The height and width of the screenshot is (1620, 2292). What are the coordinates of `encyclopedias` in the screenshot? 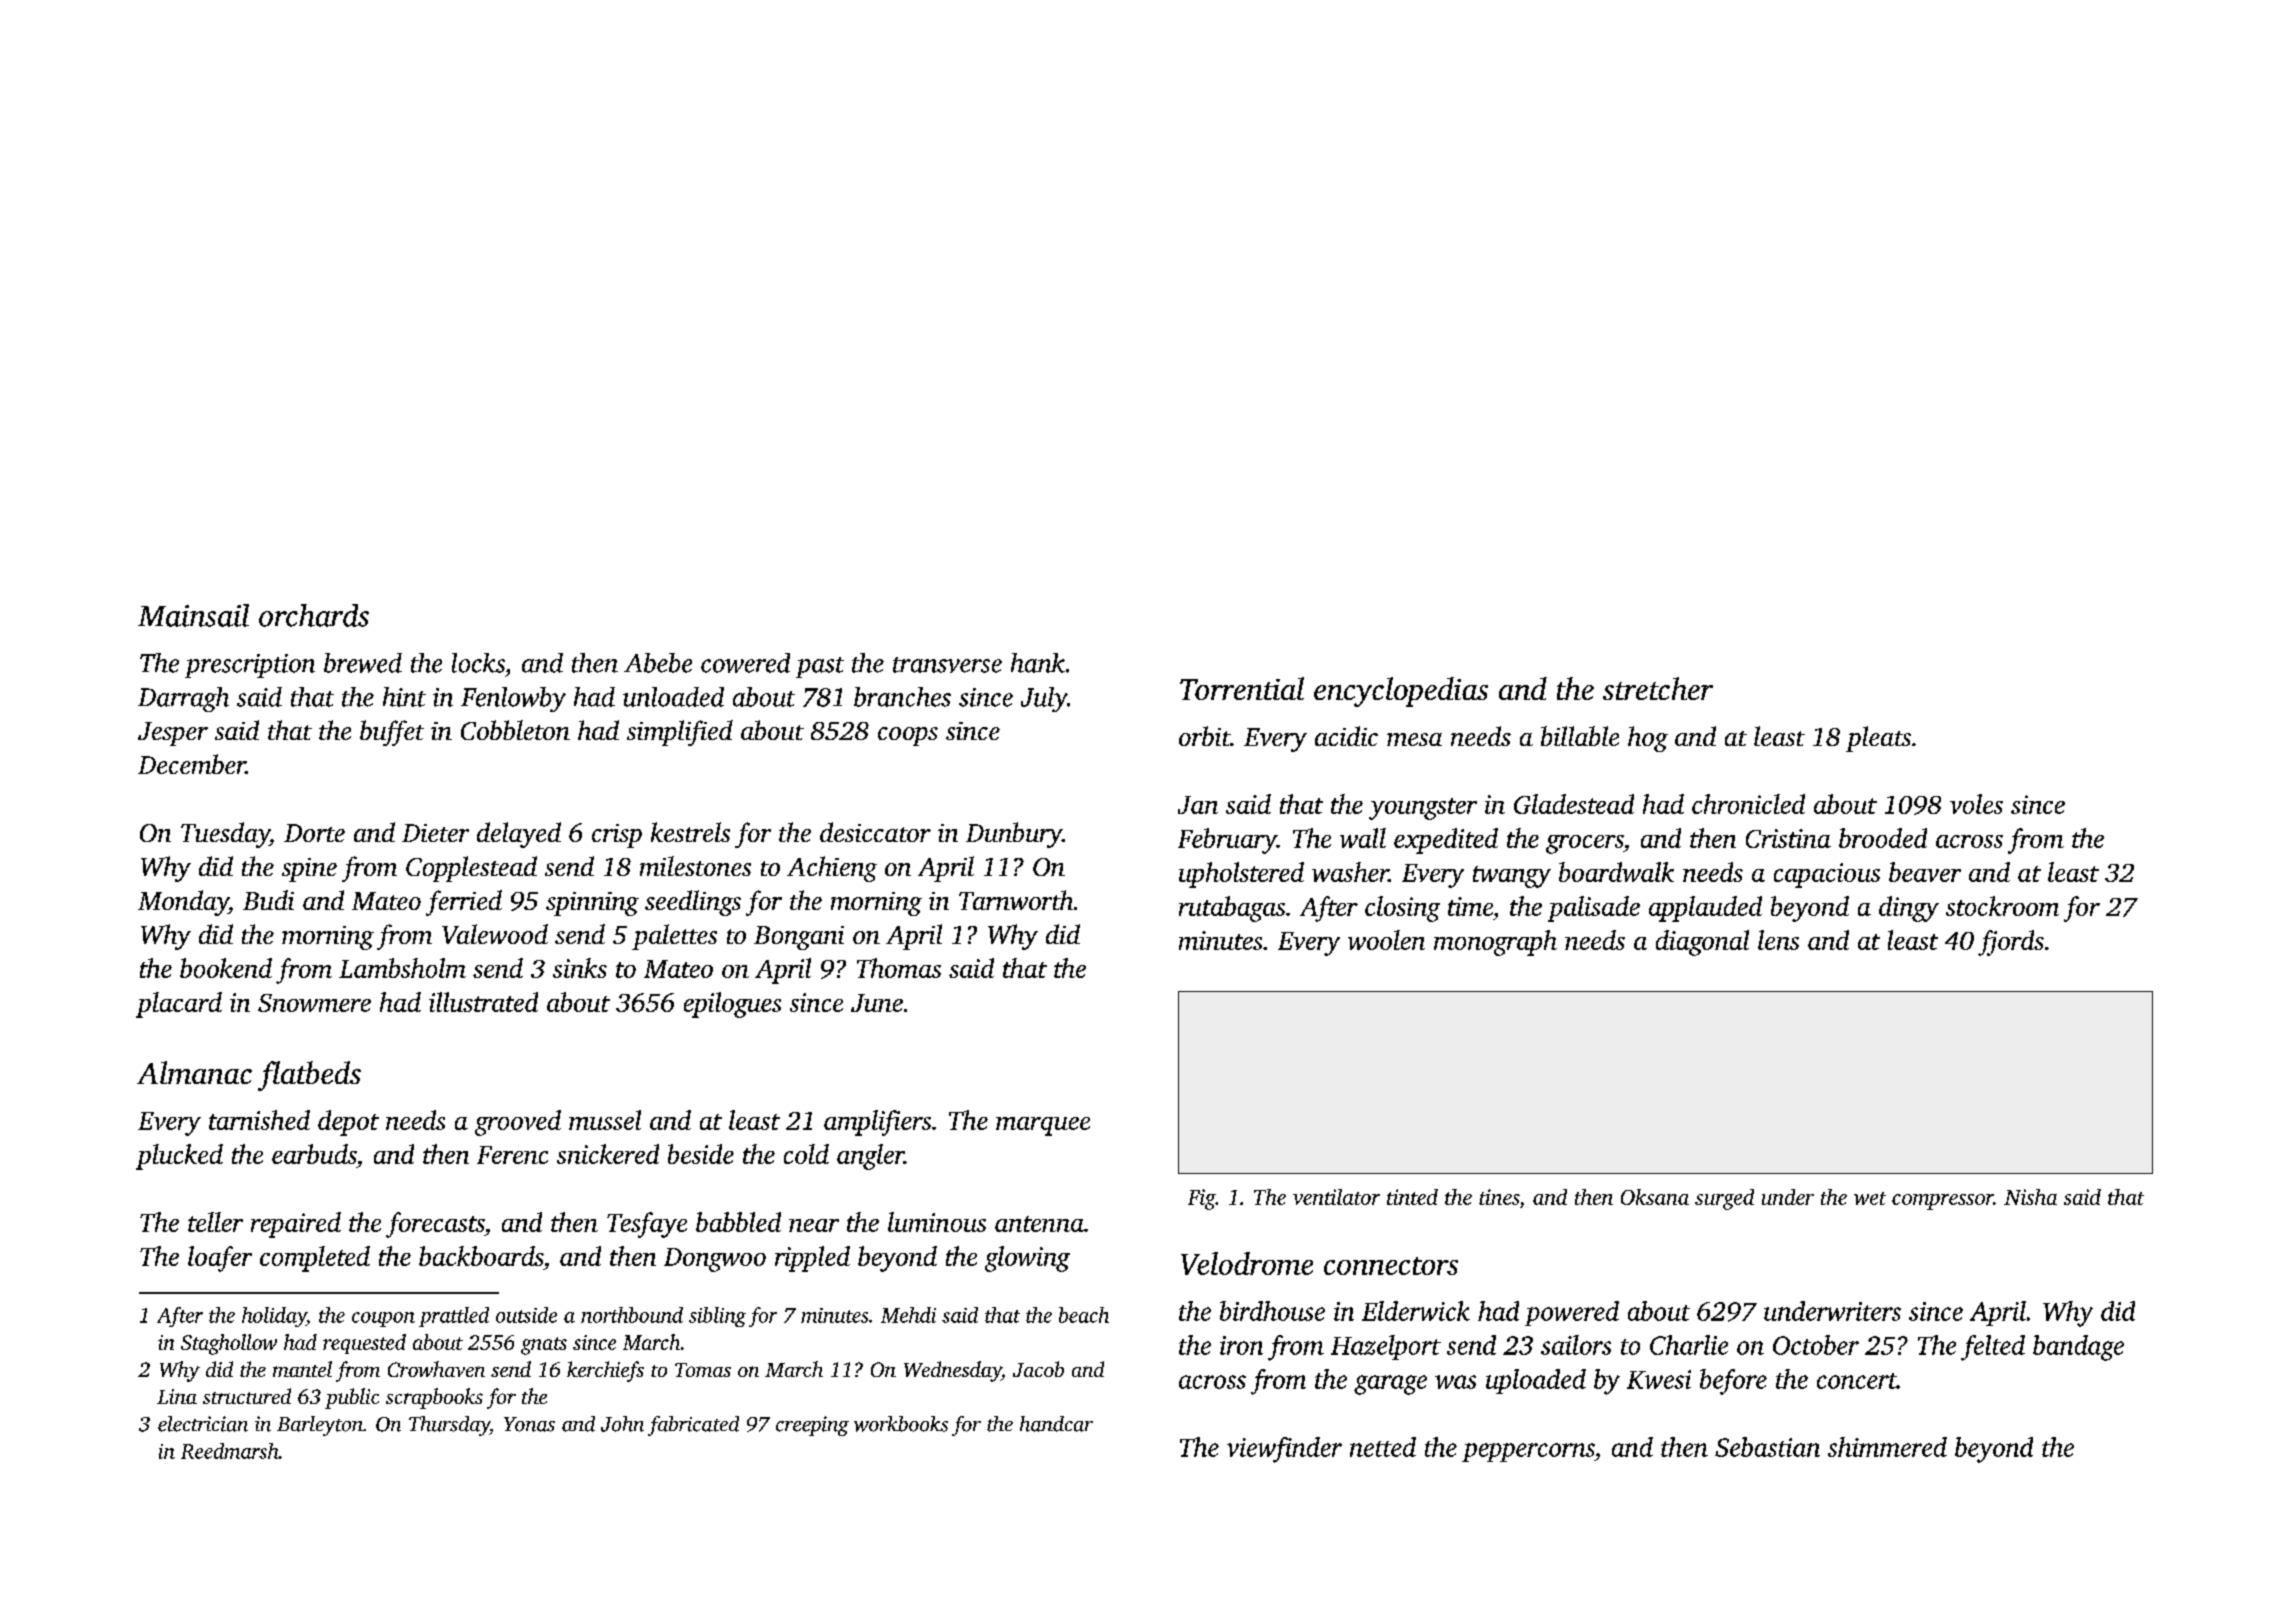 It's located at (1401, 692).
